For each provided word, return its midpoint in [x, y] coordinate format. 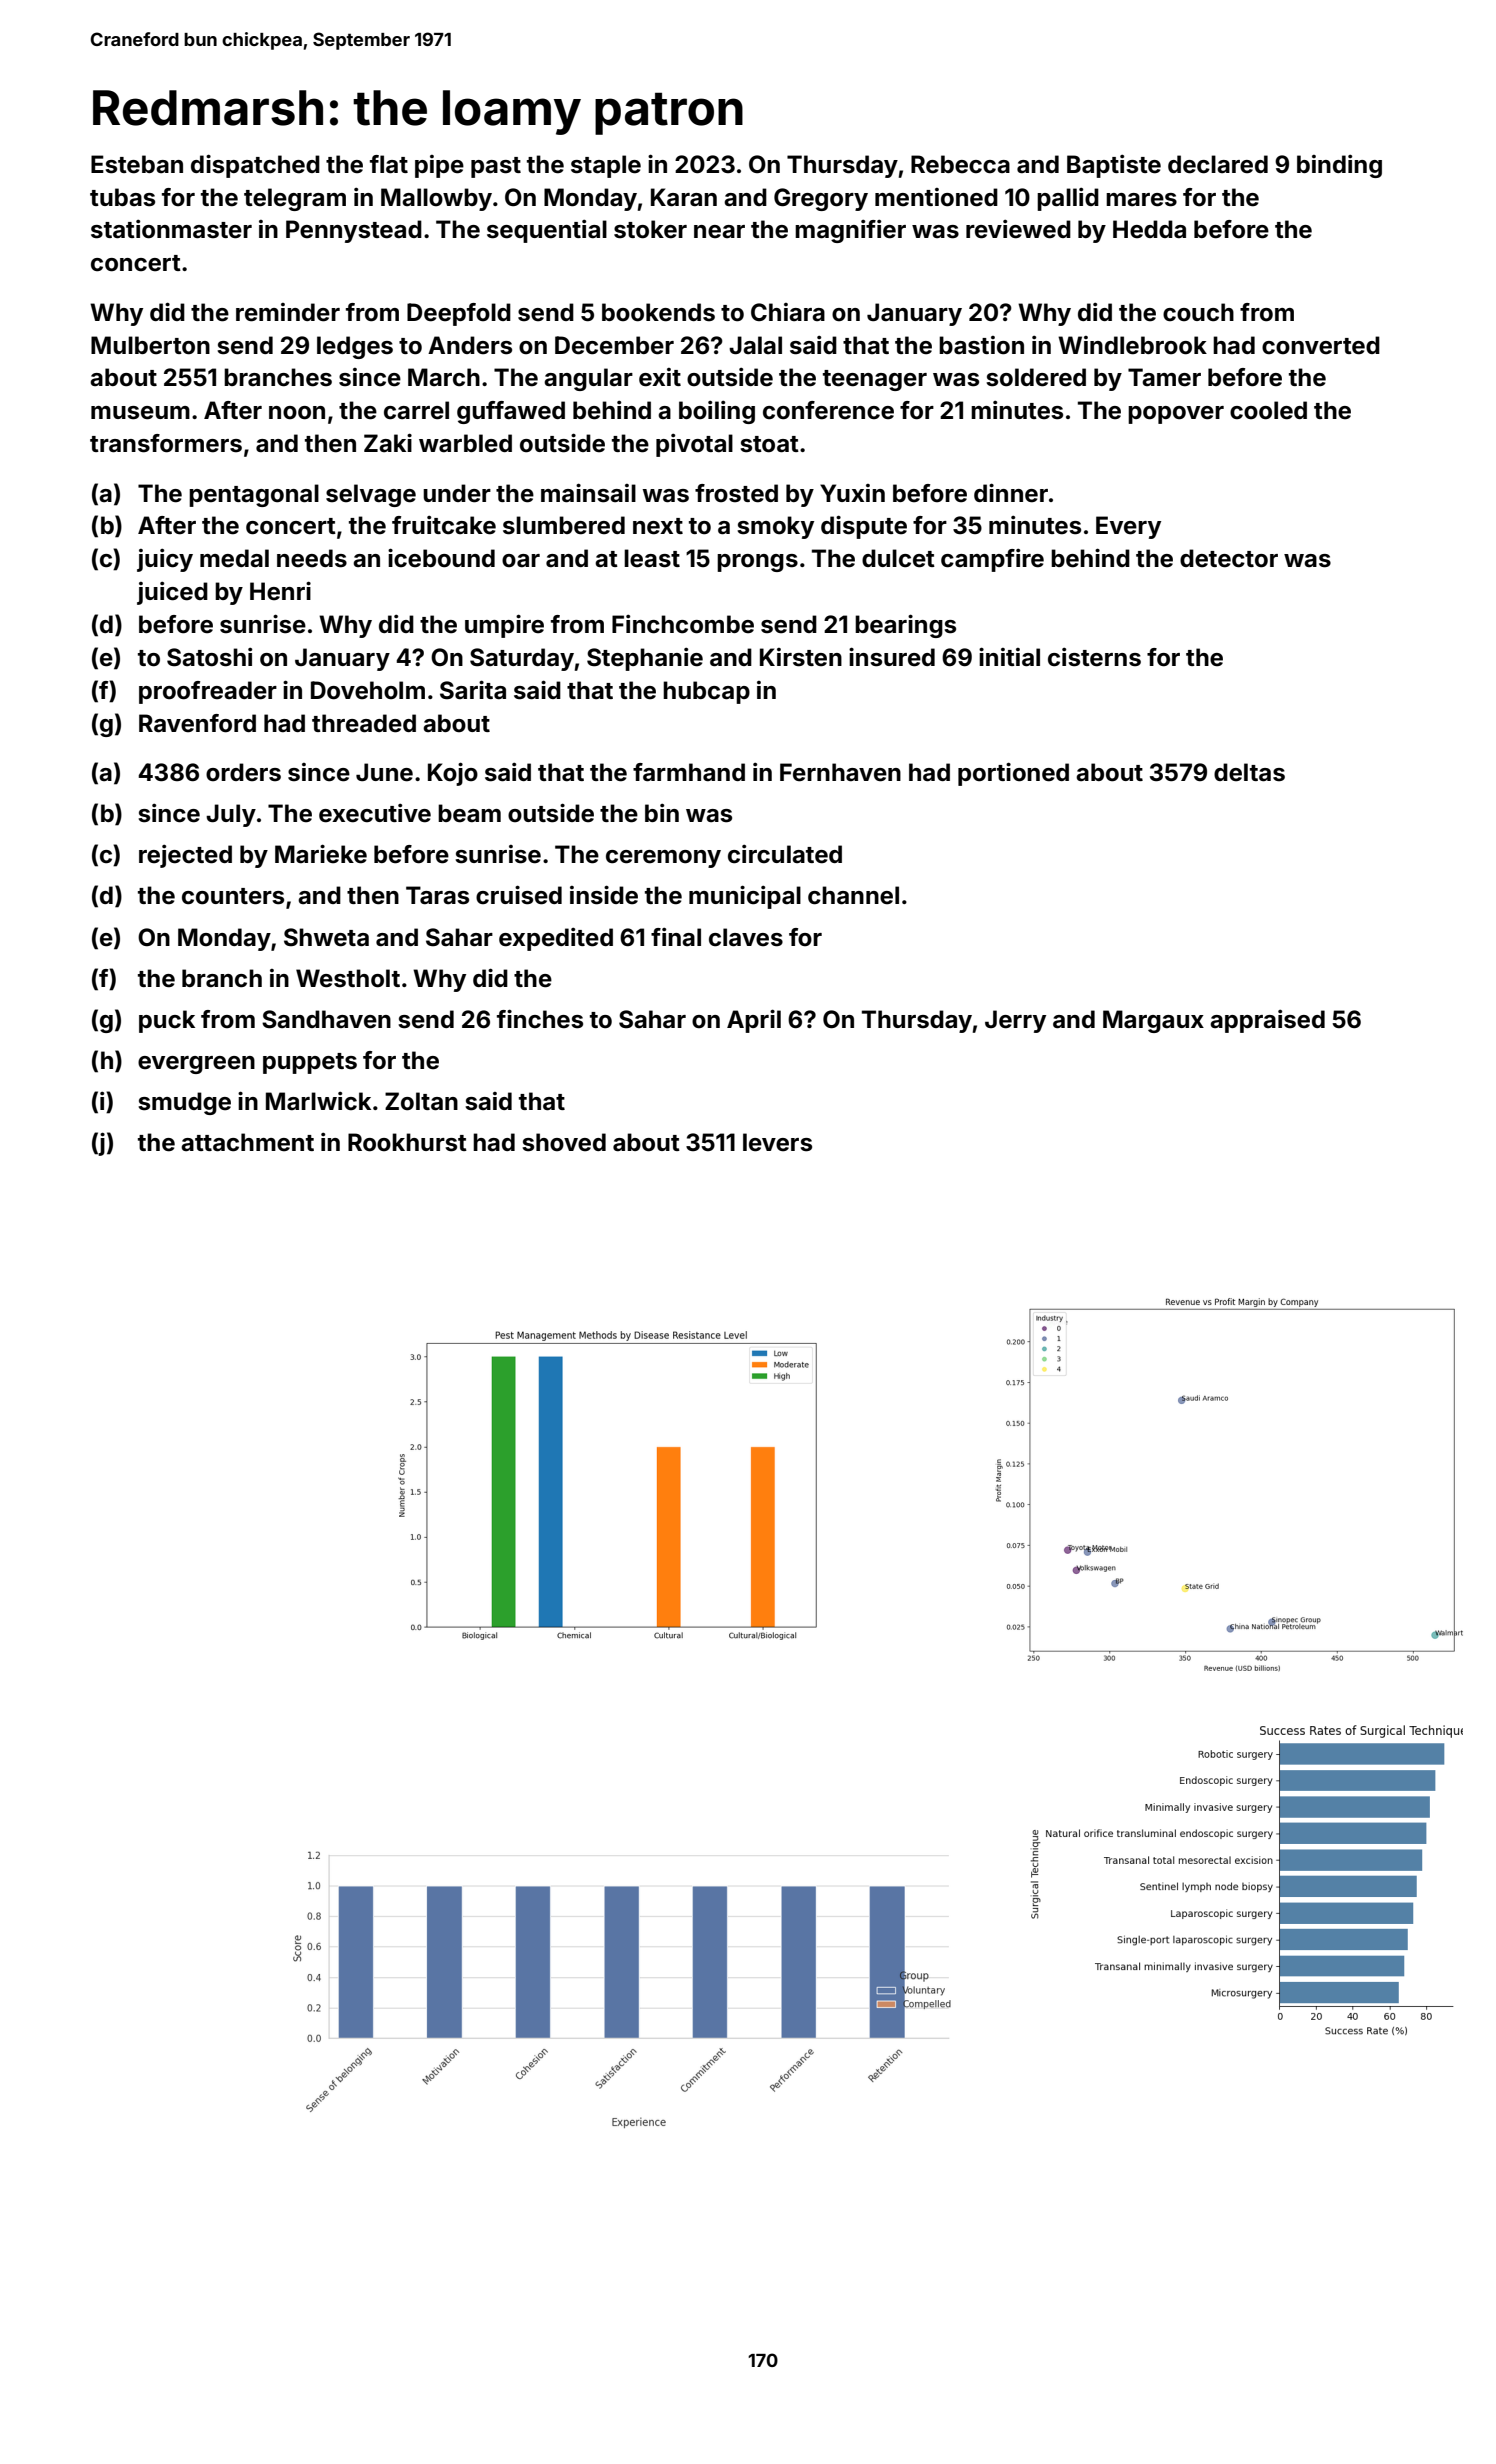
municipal [745, 897]
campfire [992, 560]
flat [389, 164]
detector [1229, 558]
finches [540, 1019]
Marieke [321, 854]
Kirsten [801, 657]
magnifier [850, 231]
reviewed [1018, 229]
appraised [1267, 1021]
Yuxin [852, 493]
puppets [310, 1063]
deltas [1249, 772]
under [457, 493]
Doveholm [368, 690]
